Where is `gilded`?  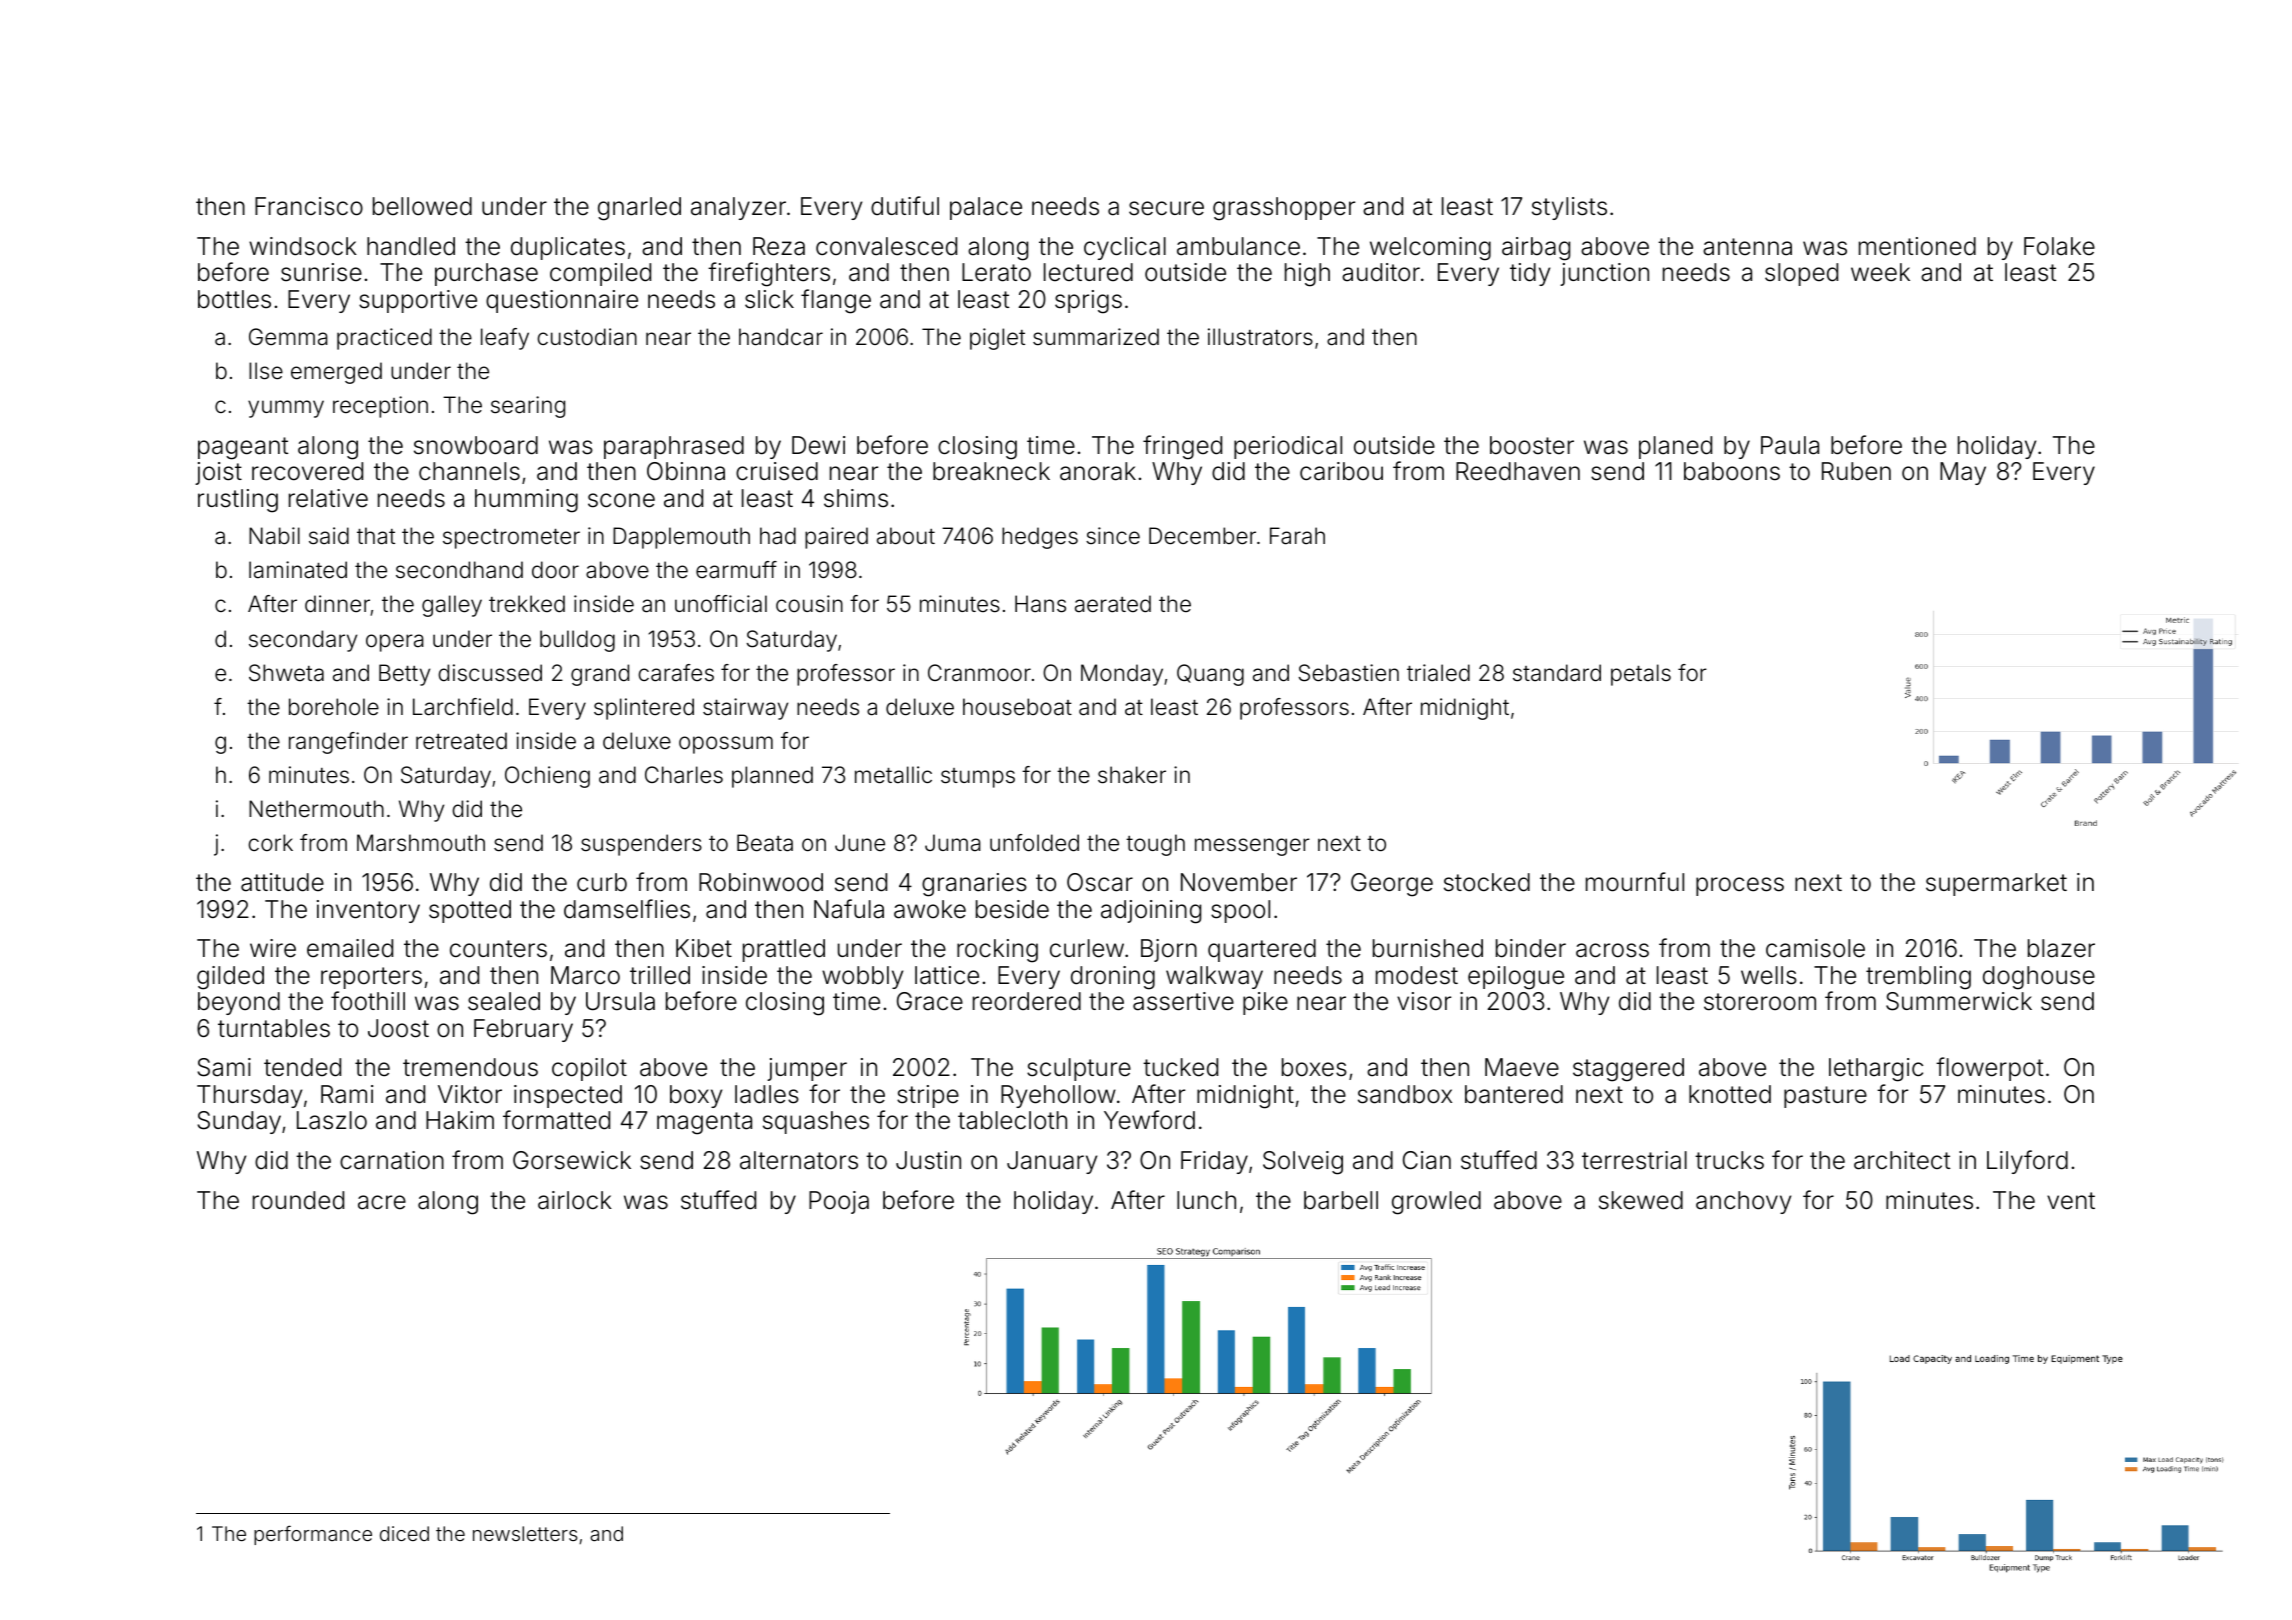 gilded is located at coordinates (230, 978).
